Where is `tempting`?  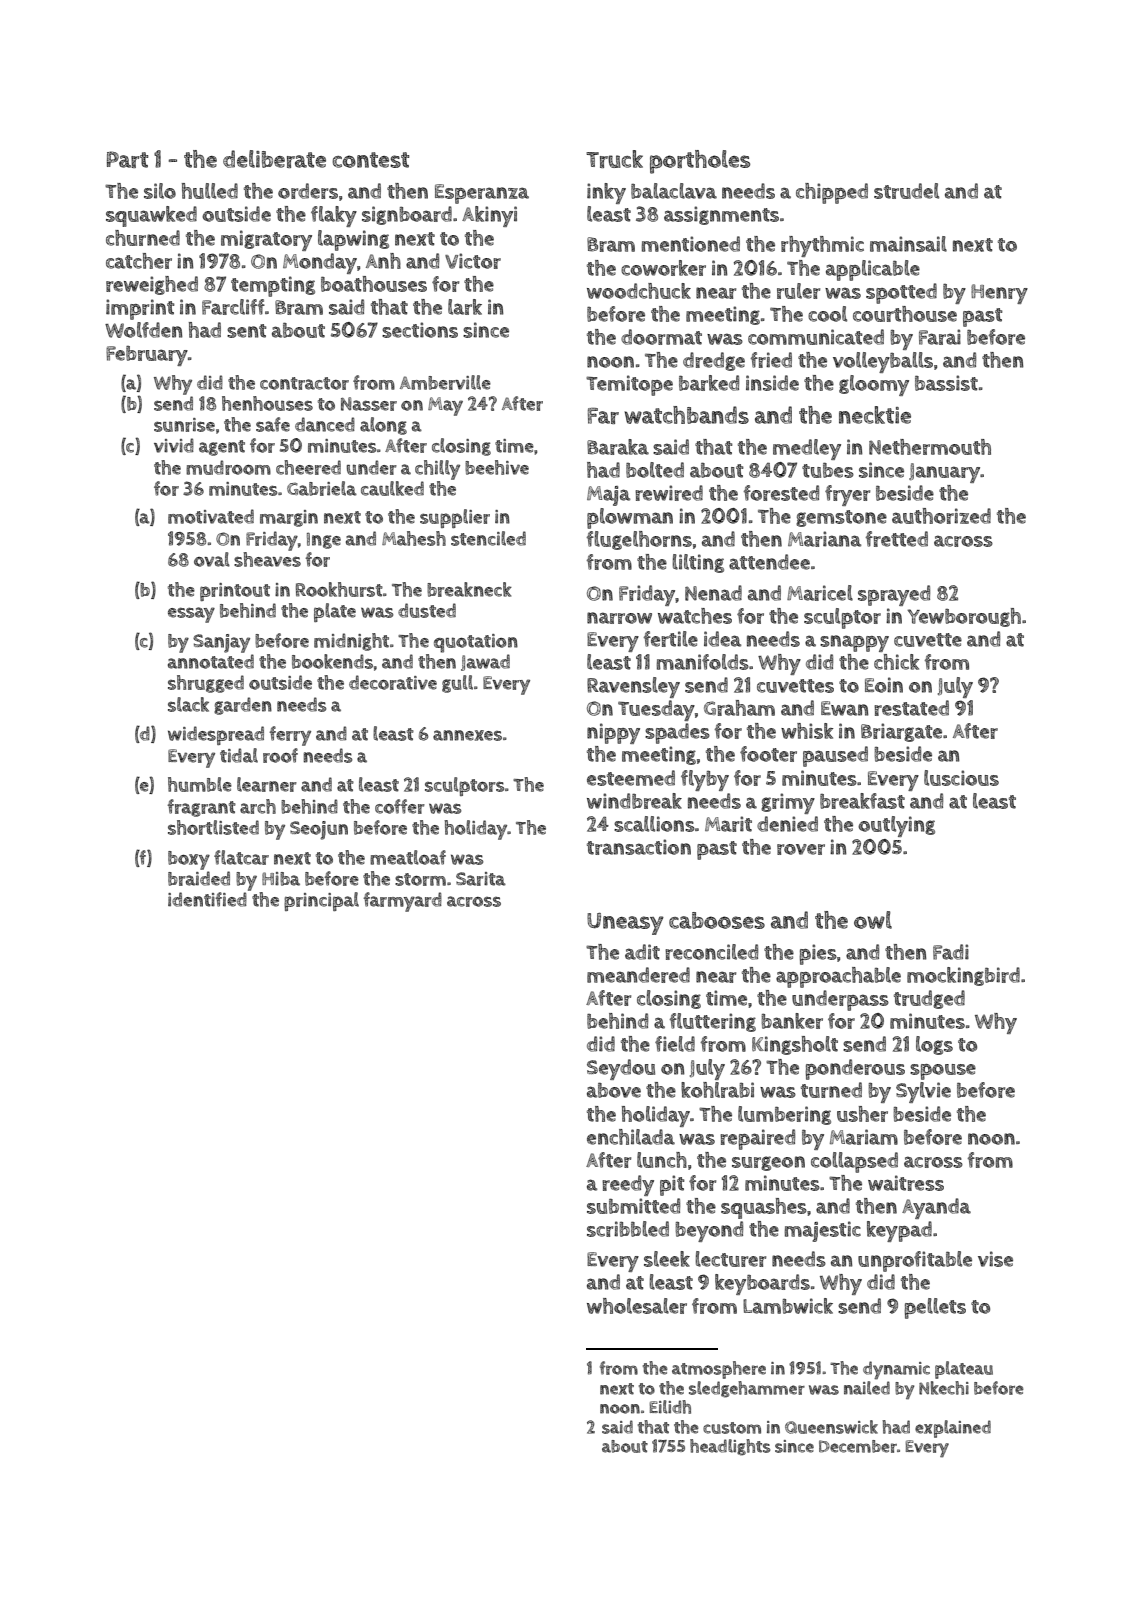
tempting is located at coordinates (273, 286).
